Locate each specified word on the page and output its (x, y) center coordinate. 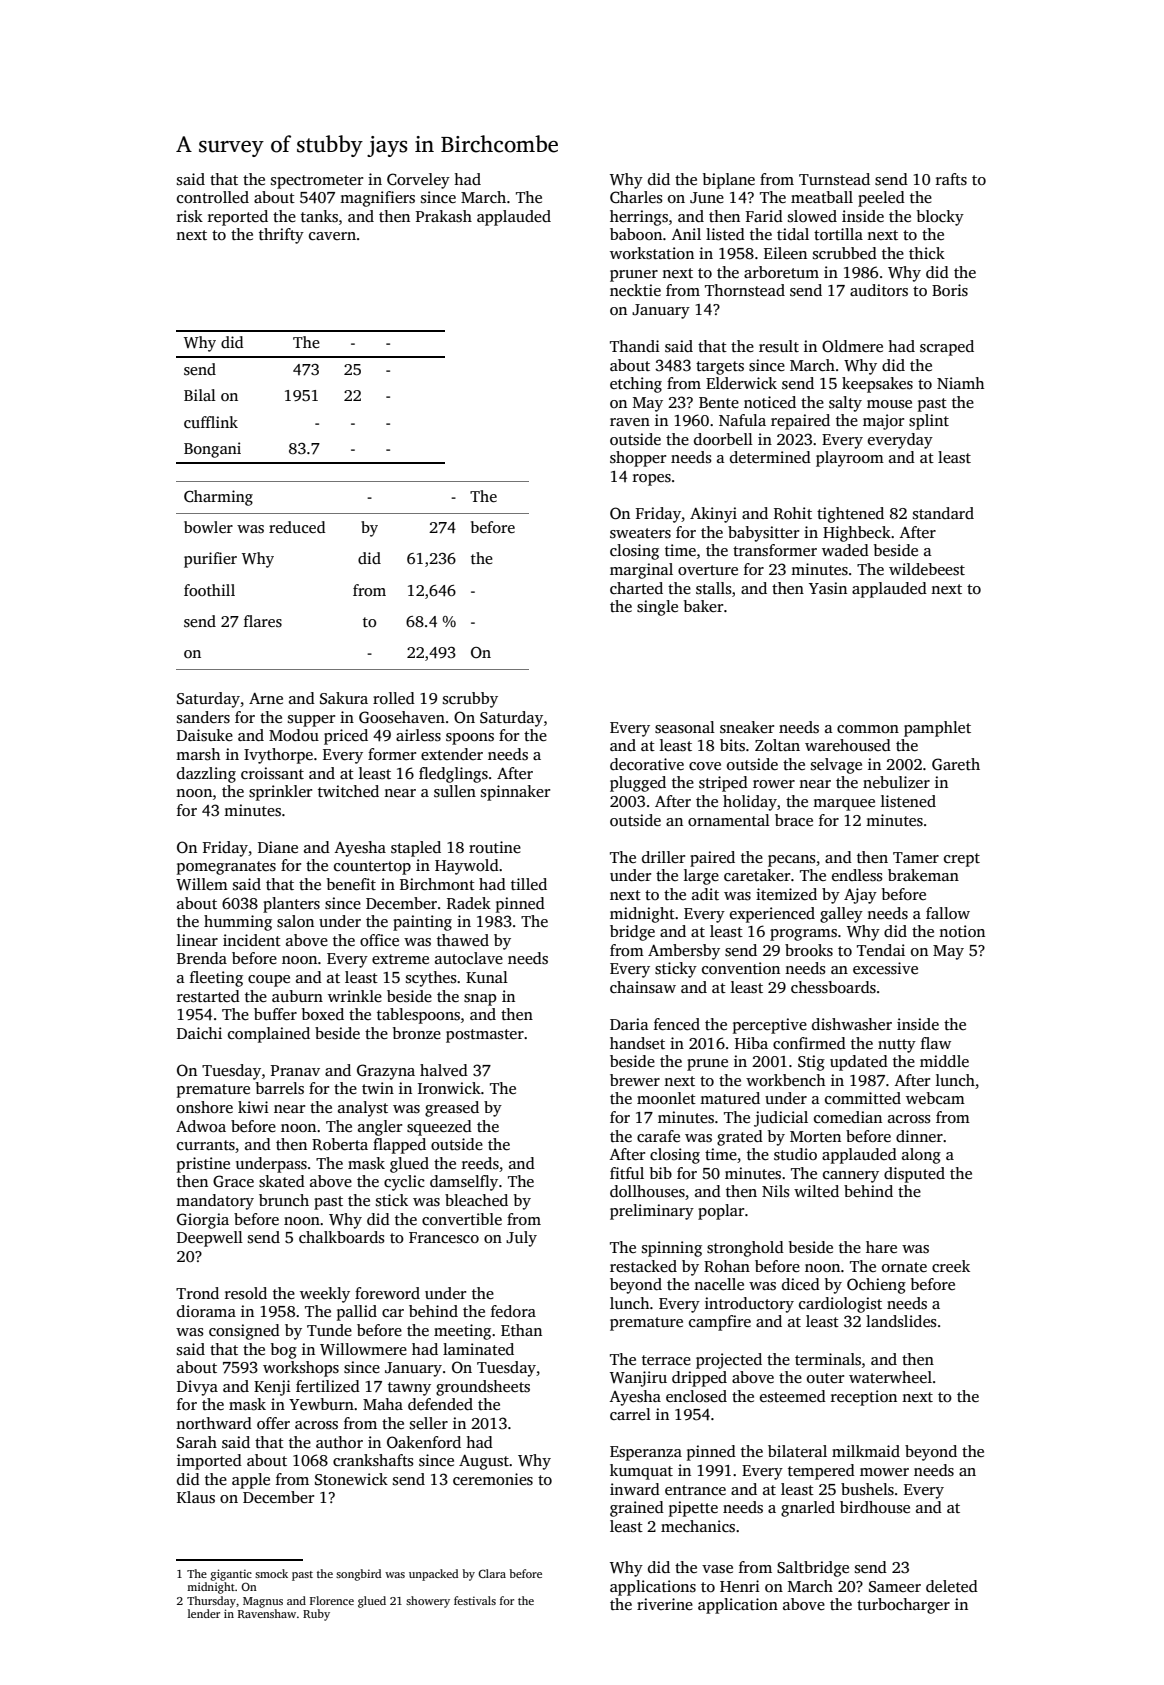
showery (428, 1602)
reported (238, 218)
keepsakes (877, 385)
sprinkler (280, 793)
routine (495, 847)
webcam (935, 1098)
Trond (197, 1293)
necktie (635, 290)
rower (774, 784)
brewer (635, 1080)
